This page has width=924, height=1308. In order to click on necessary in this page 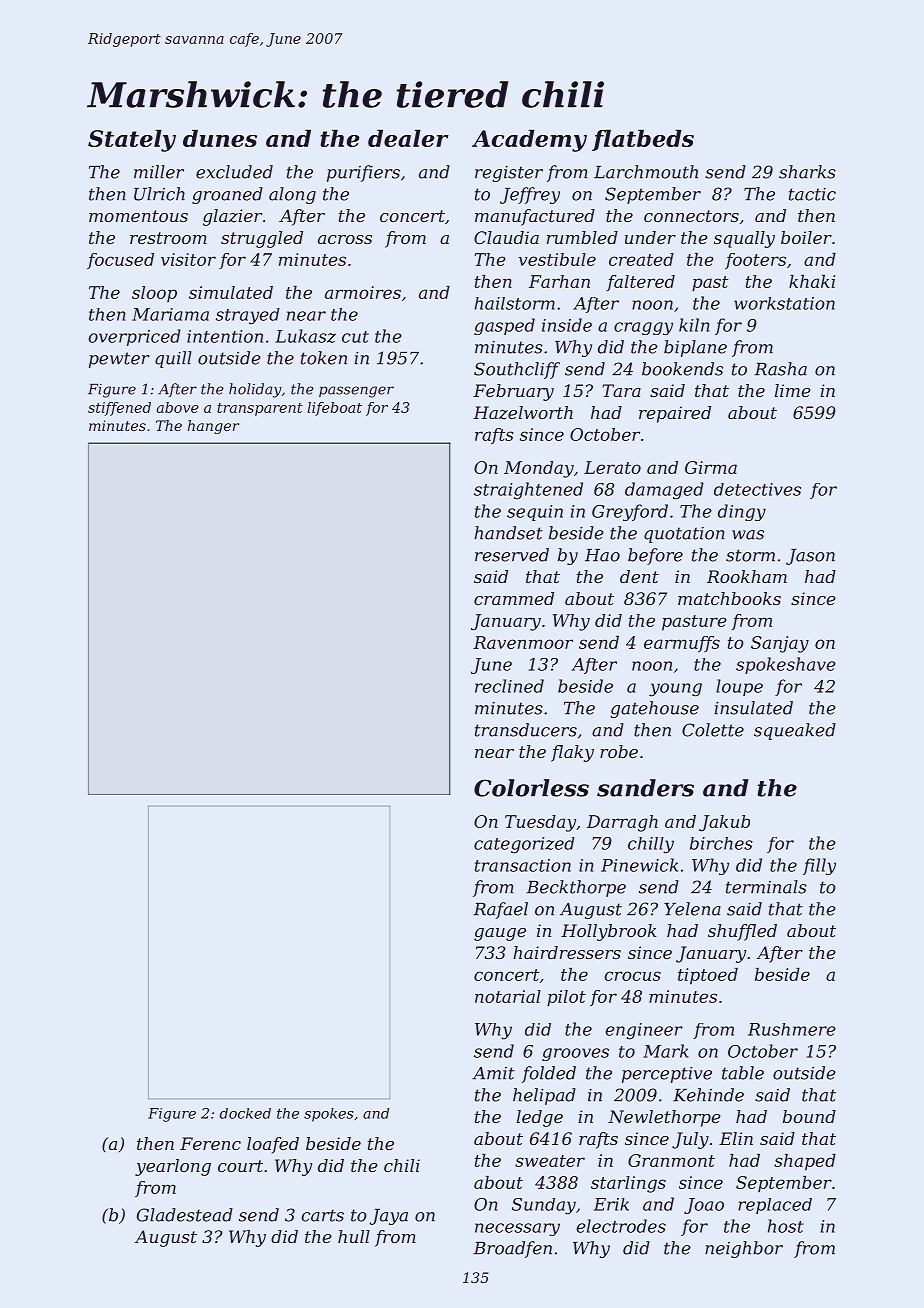, I will do `click(517, 1229)`.
